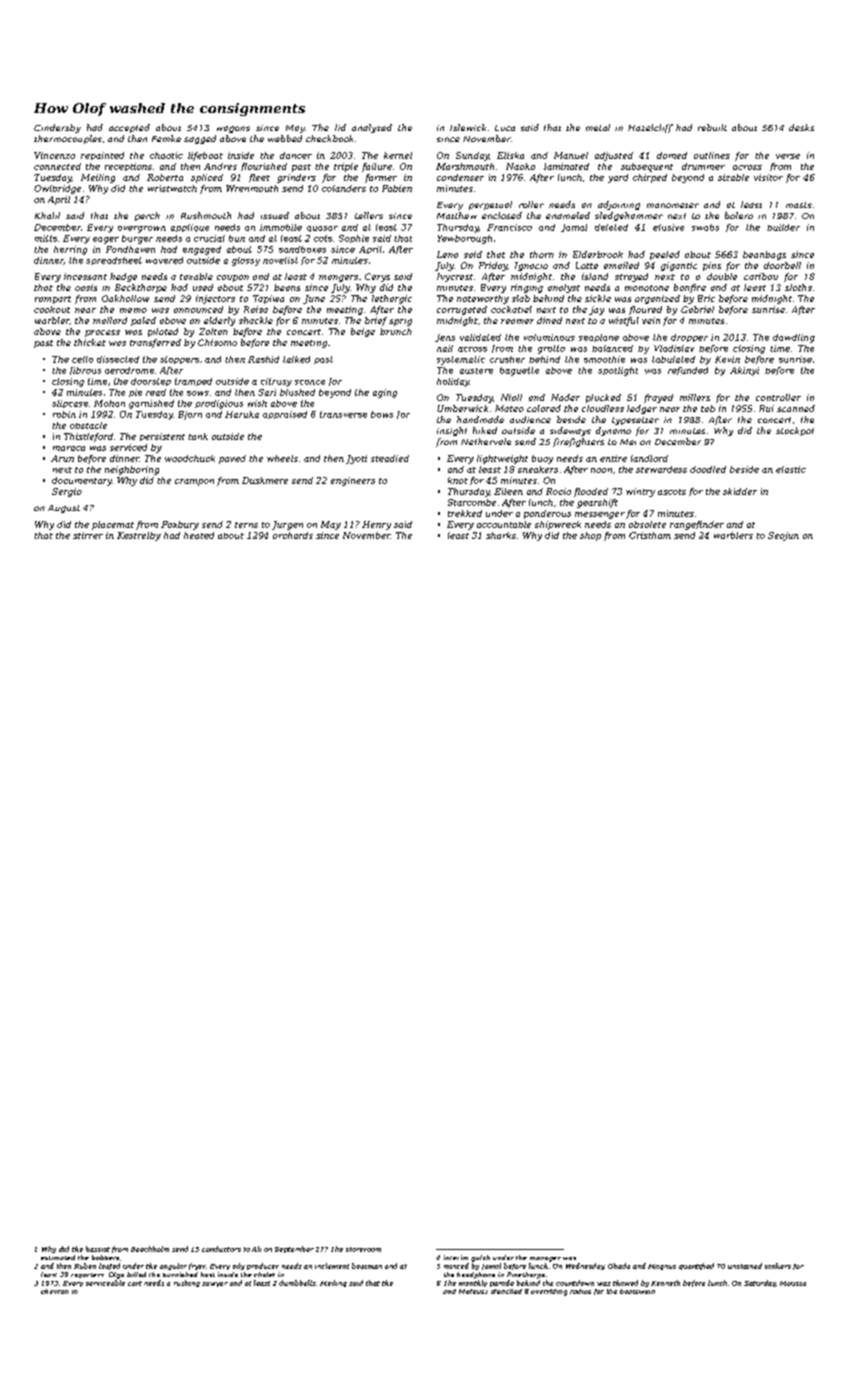  What do you see at coordinates (650, 535) in the screenshot?
I see `Gristham` at bounding box center [650, 535].
